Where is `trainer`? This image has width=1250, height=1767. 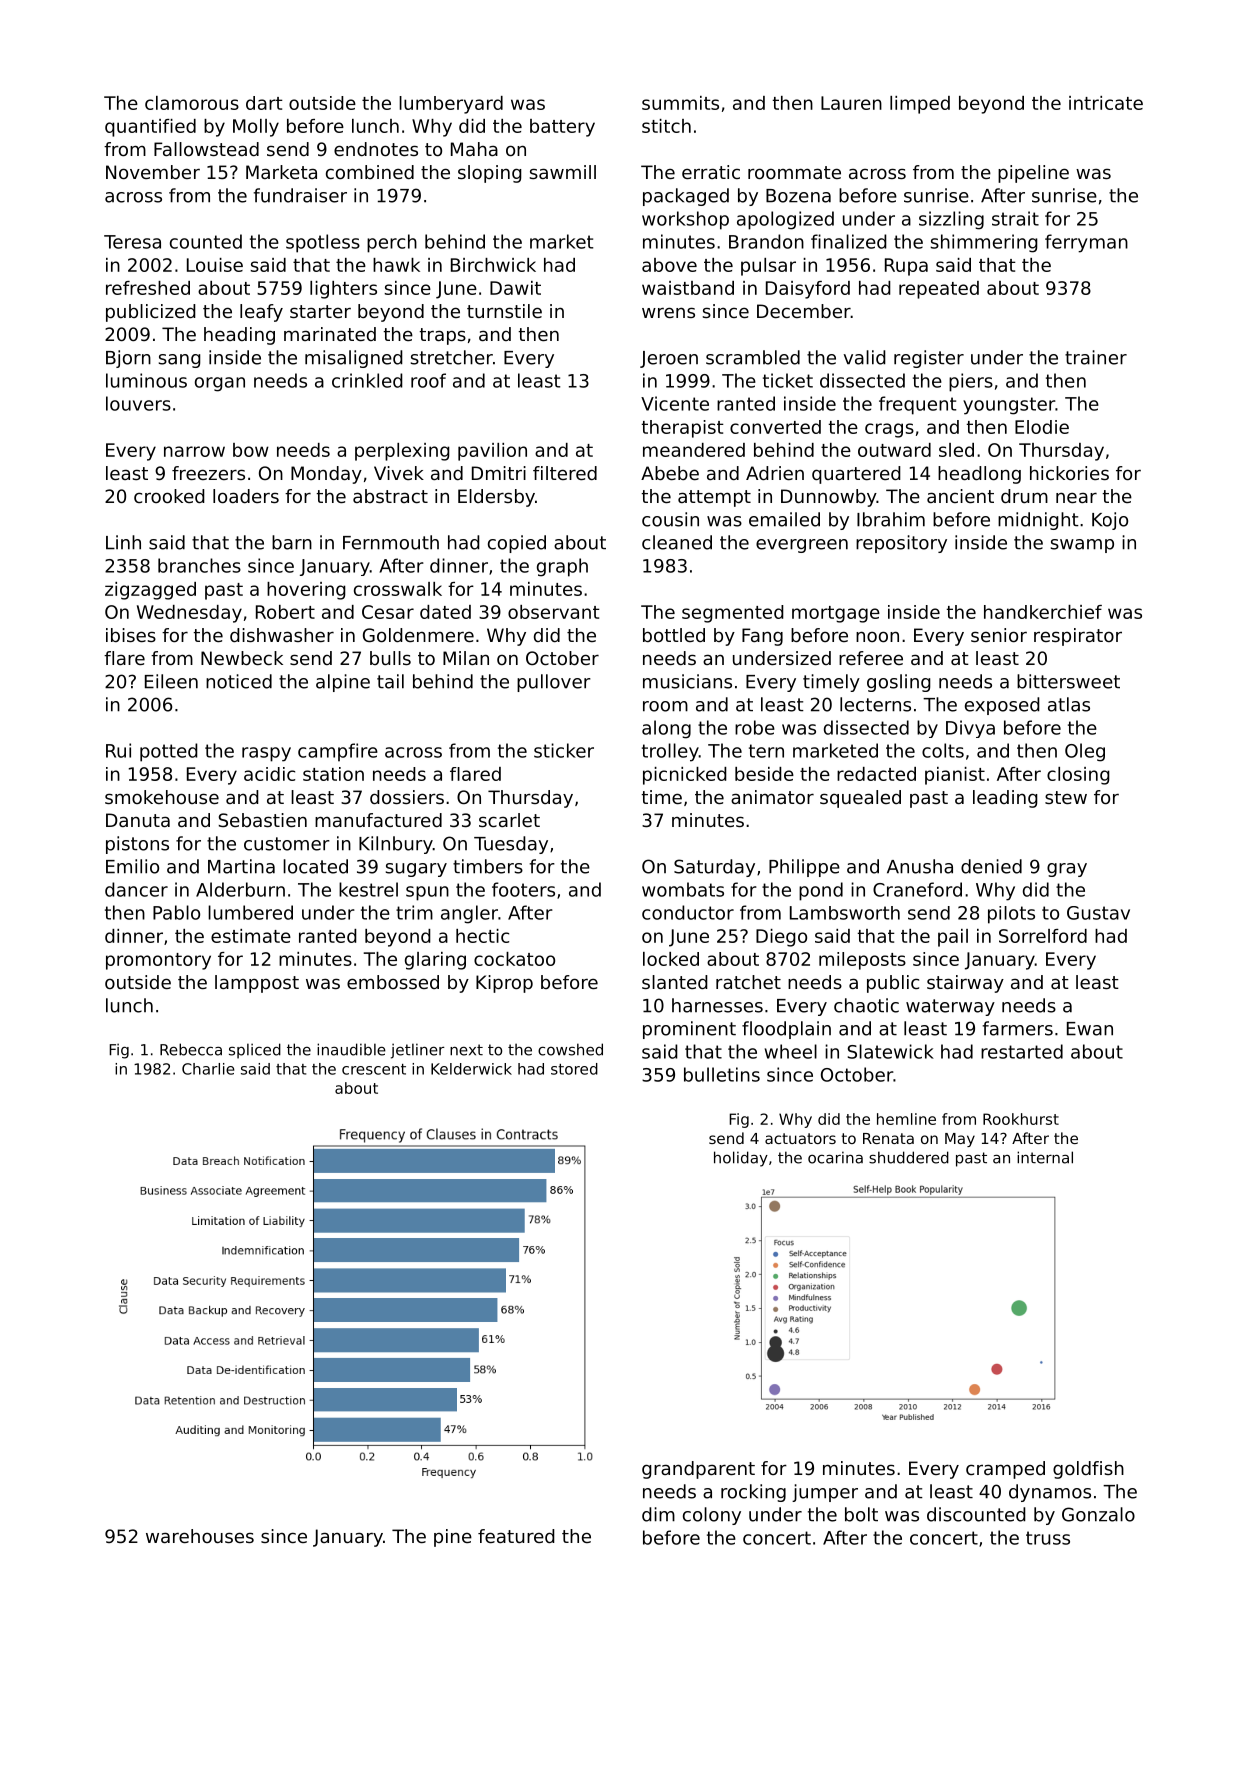 trainer is located at coordinates (1096, 357).
